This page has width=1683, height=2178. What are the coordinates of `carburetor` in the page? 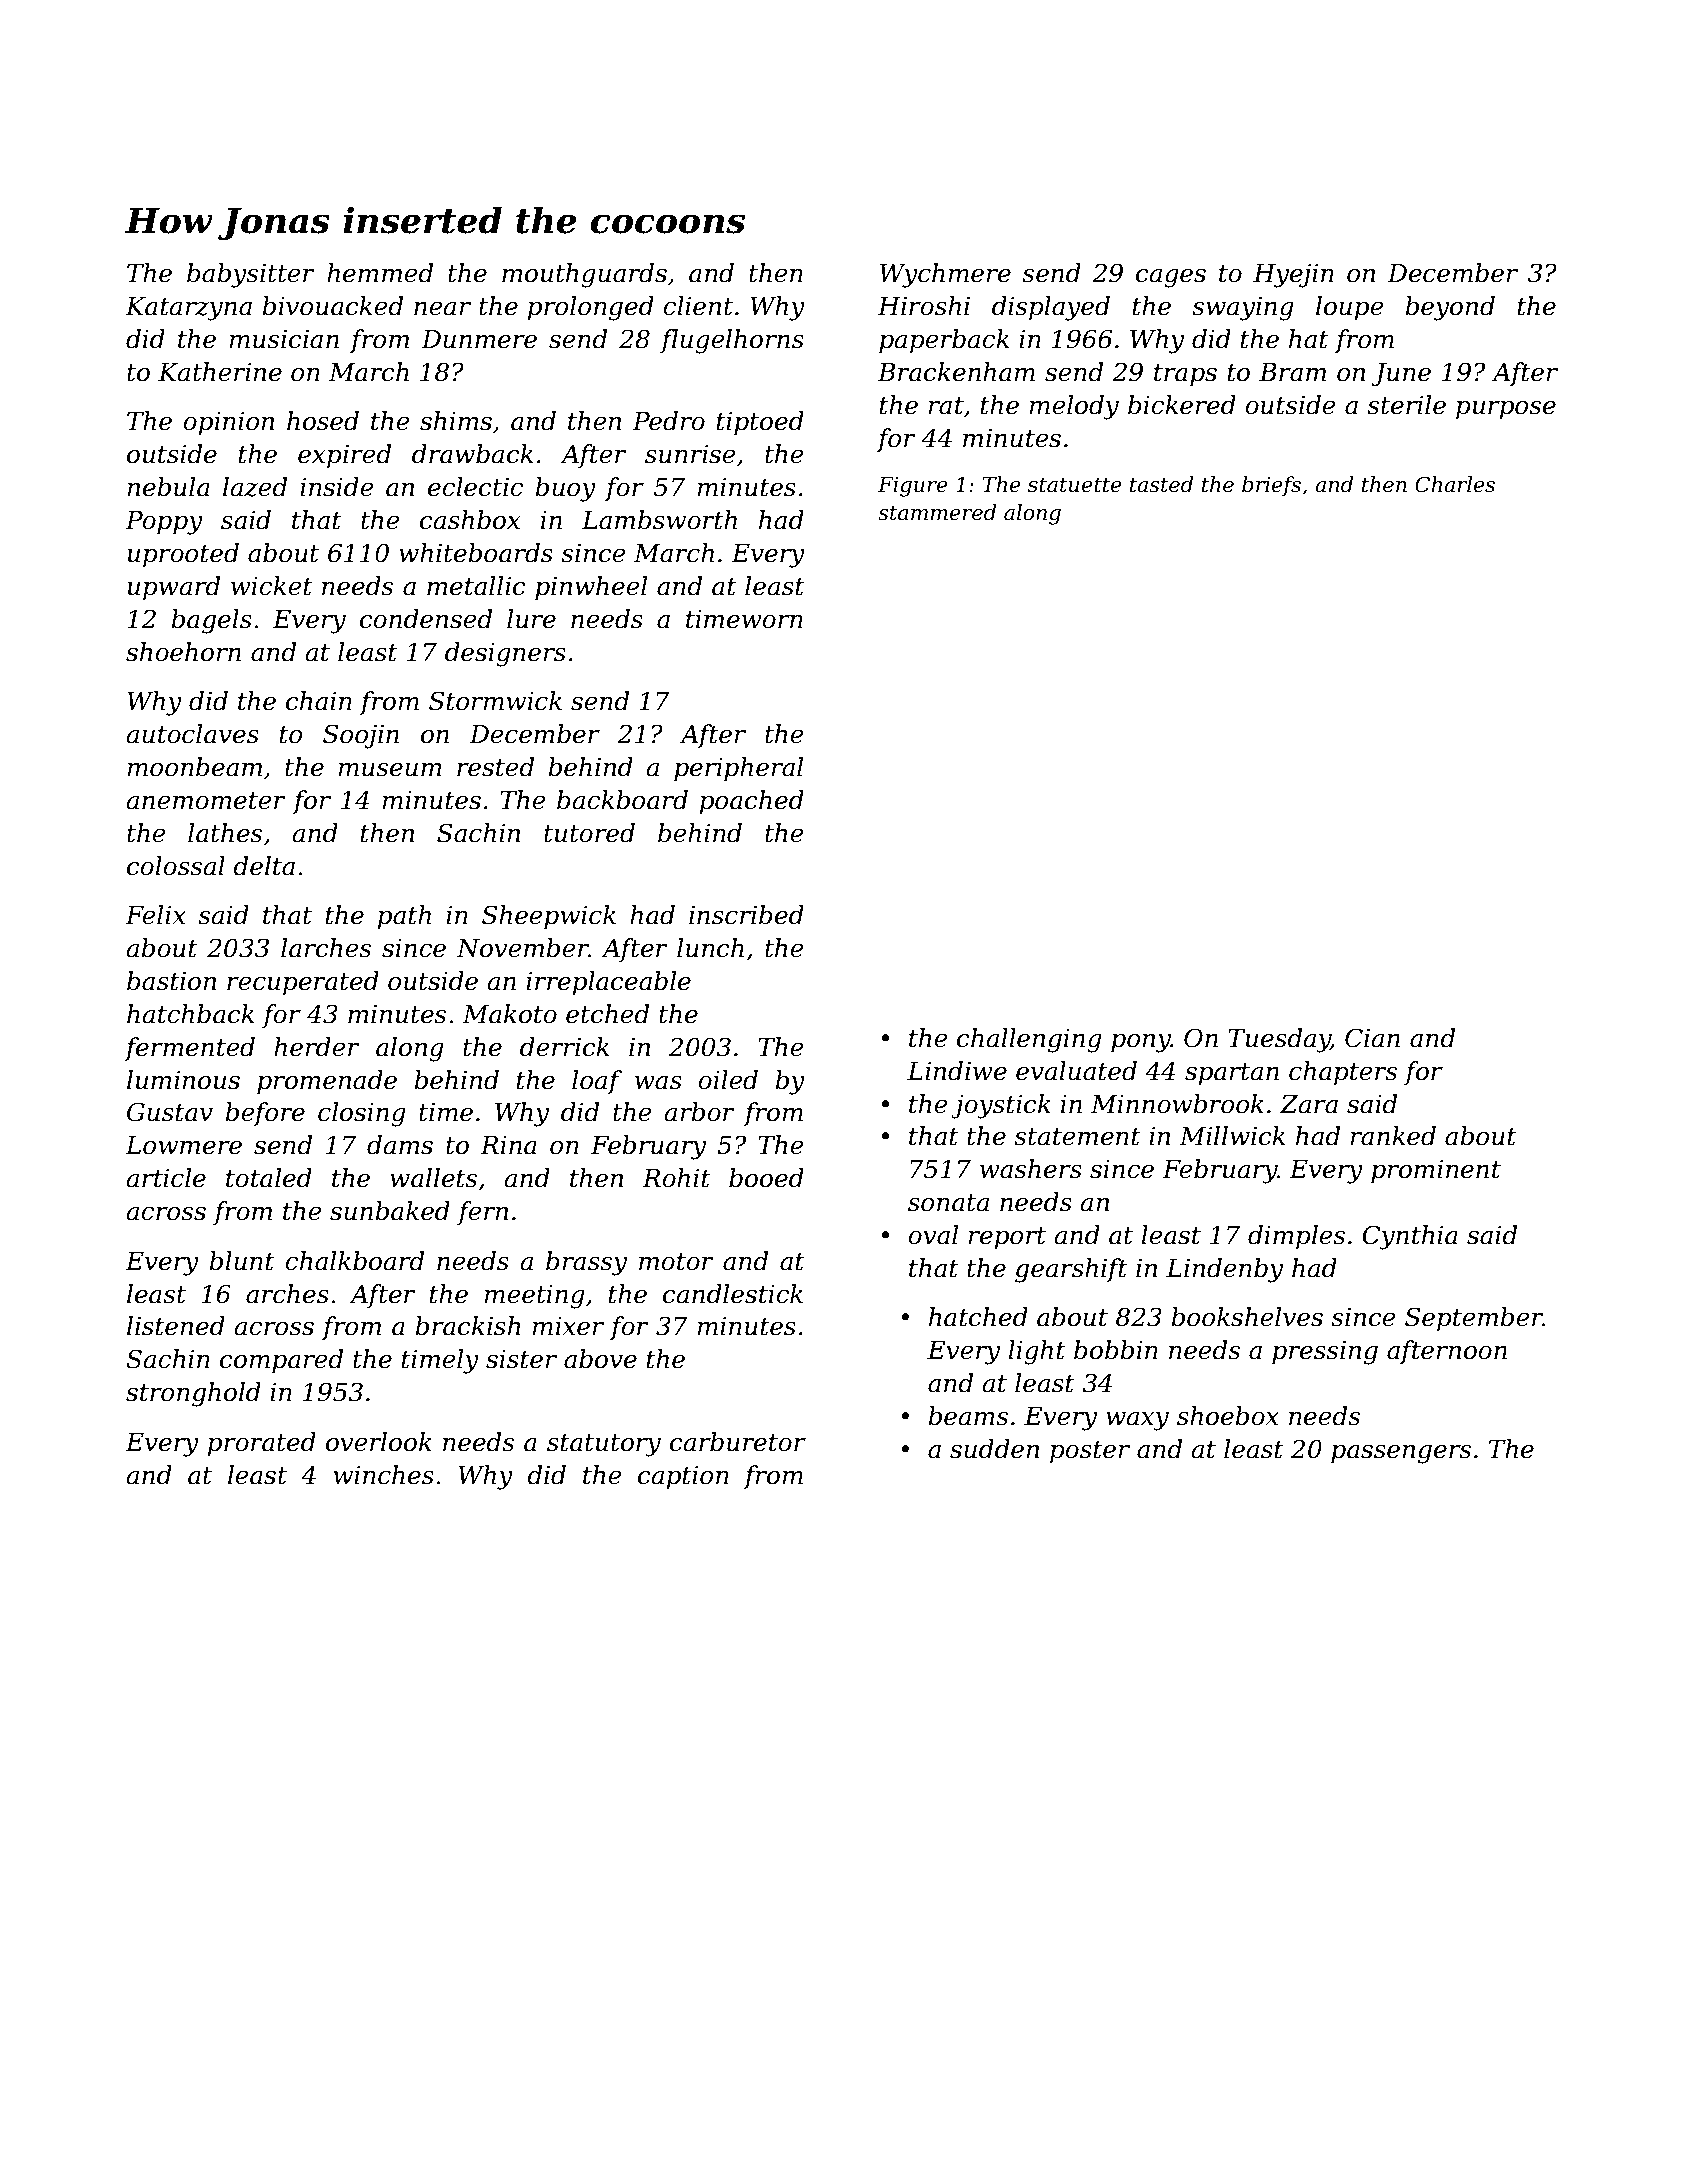 It's located at (738, 1442).
